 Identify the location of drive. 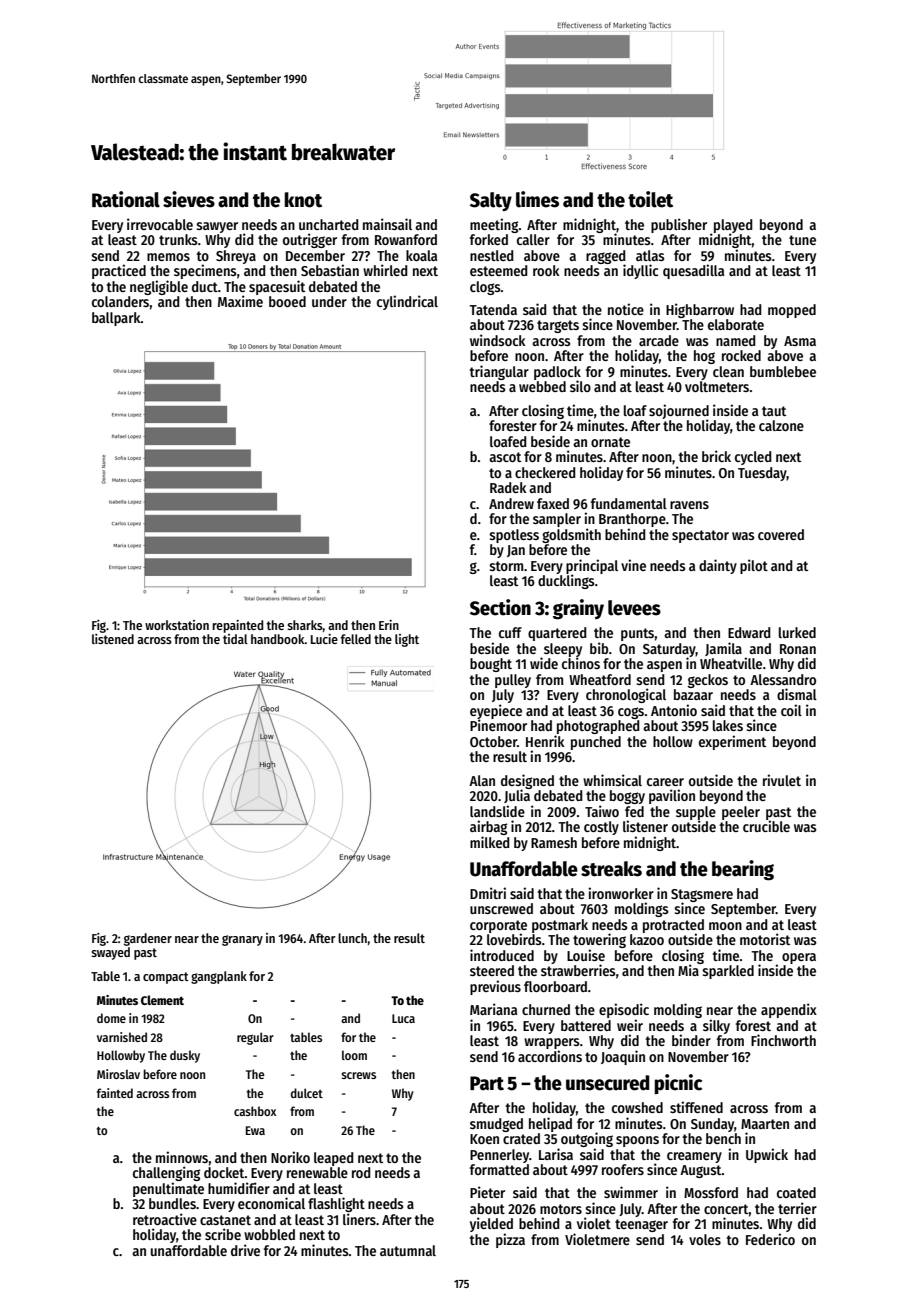
(245, 1250).
